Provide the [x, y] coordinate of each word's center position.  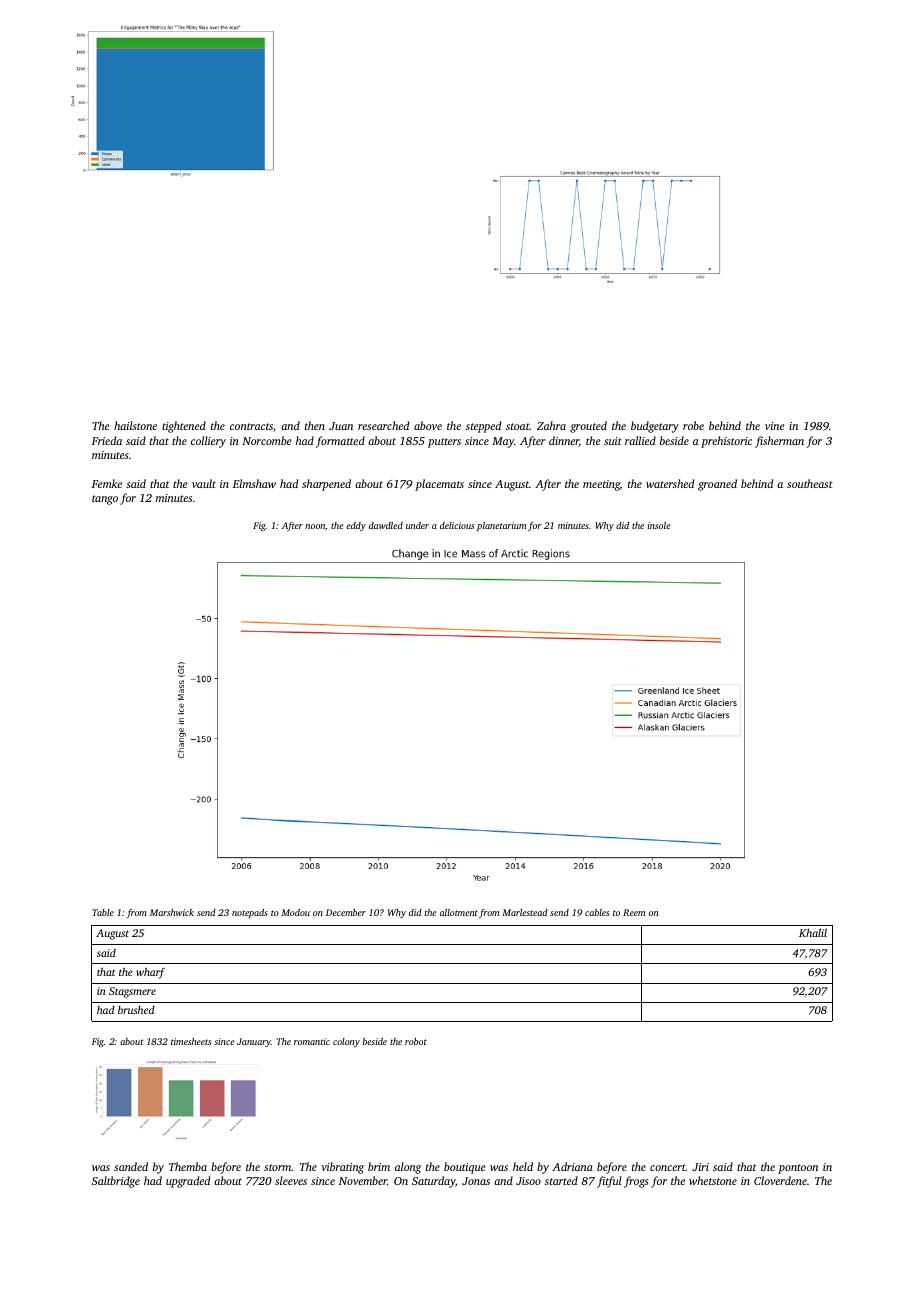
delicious [457, 525]
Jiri [700, 1167]
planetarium [501, 526]
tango [105, 500]
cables [597, 912]
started [561, 1180]
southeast [810, 483]
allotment [459, 912]
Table [103, 912]
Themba [188, 1166]
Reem [634, 912]
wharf [150, 973]
